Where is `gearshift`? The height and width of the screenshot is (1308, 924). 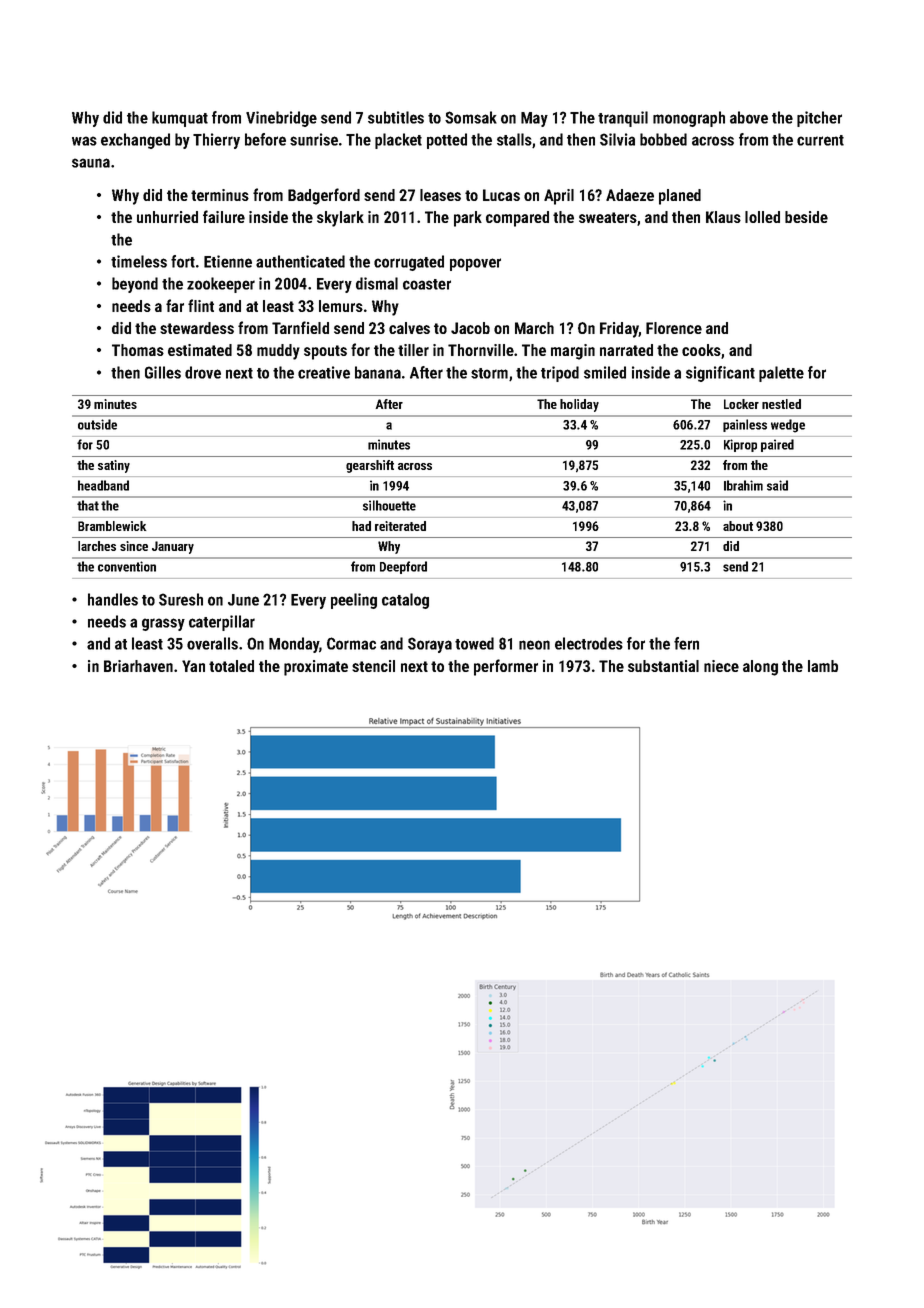 gearshift is located at coordinates (370, 466).
